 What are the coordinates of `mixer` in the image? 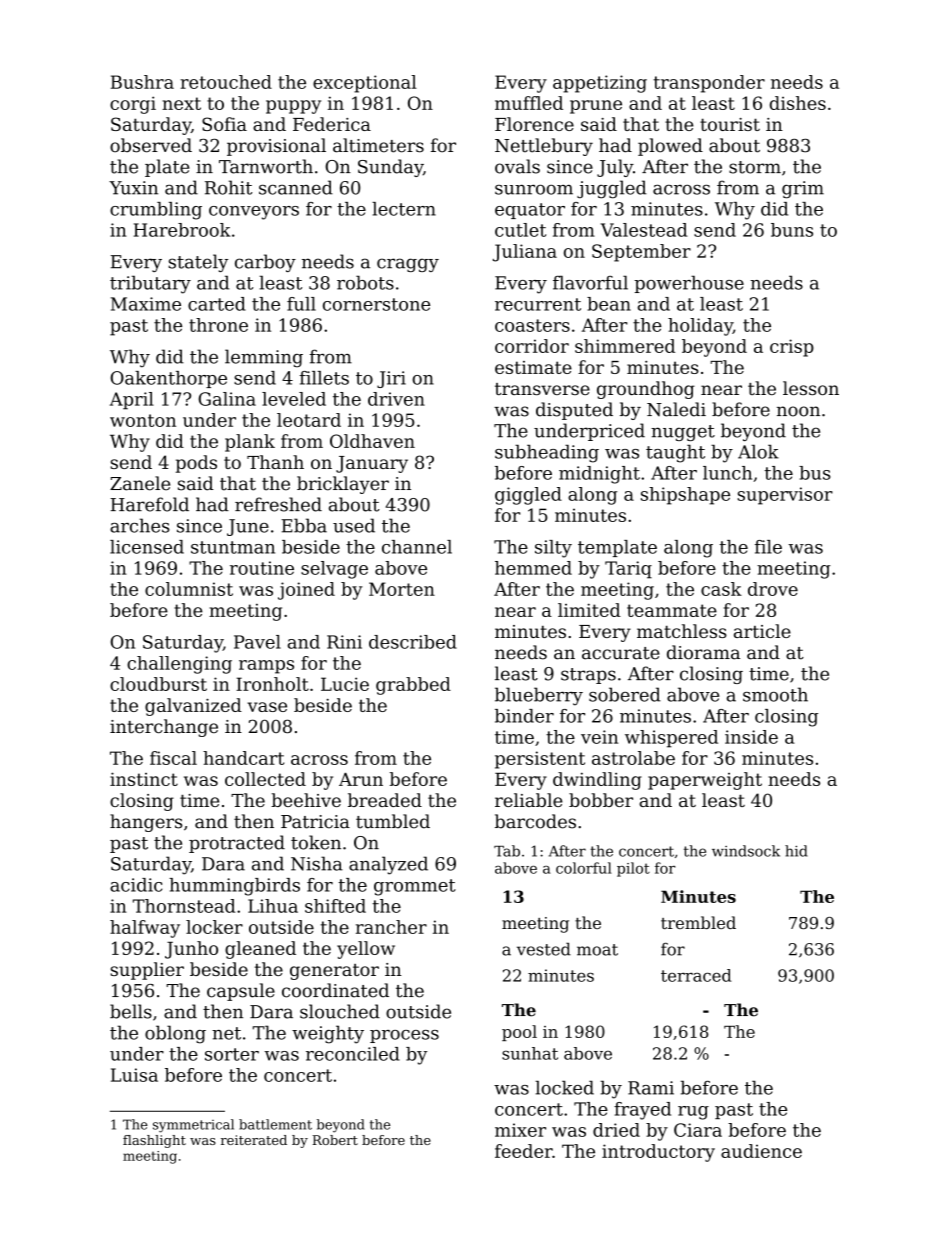 It's located at (520, 1130).
